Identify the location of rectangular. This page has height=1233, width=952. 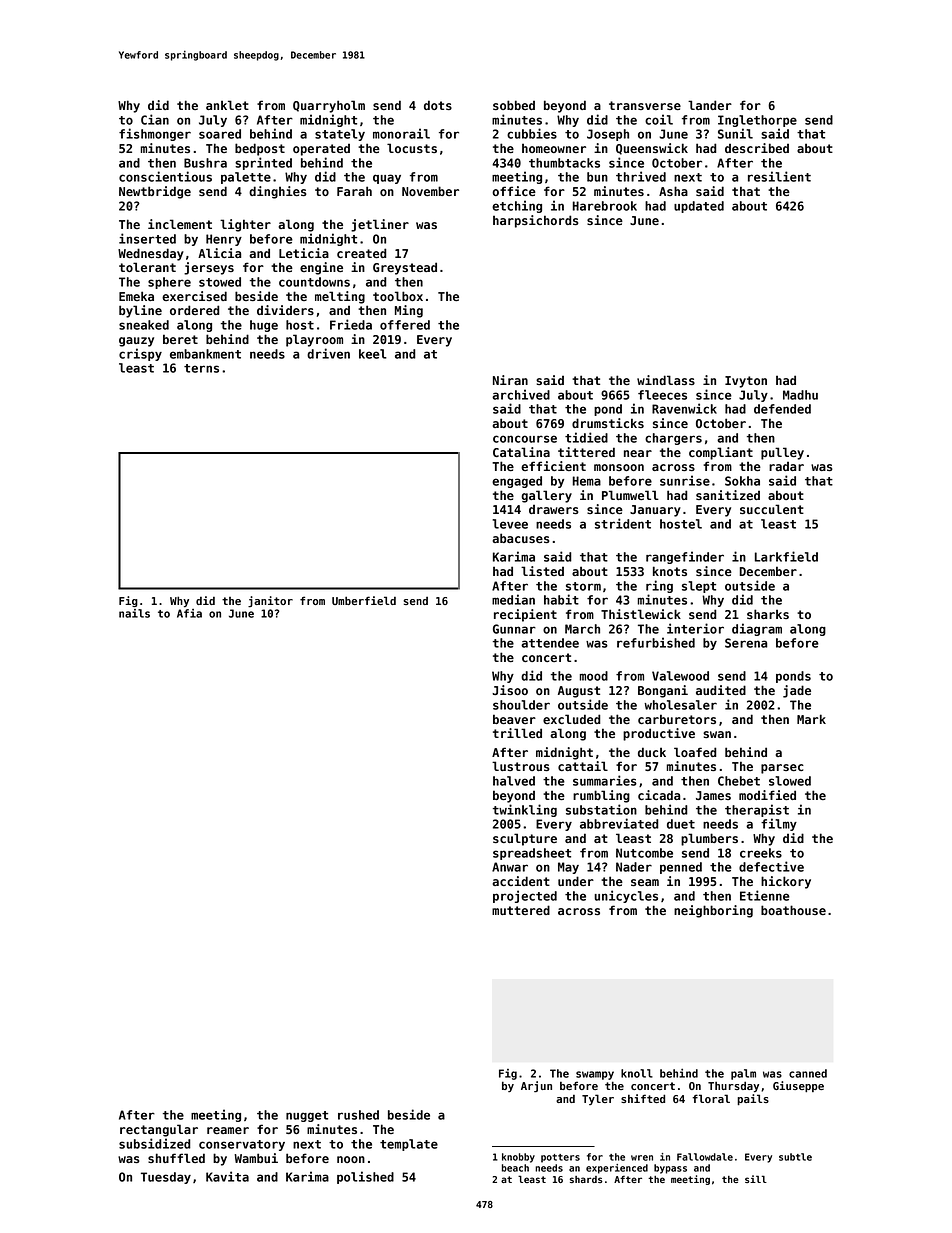
(159, 1130).
